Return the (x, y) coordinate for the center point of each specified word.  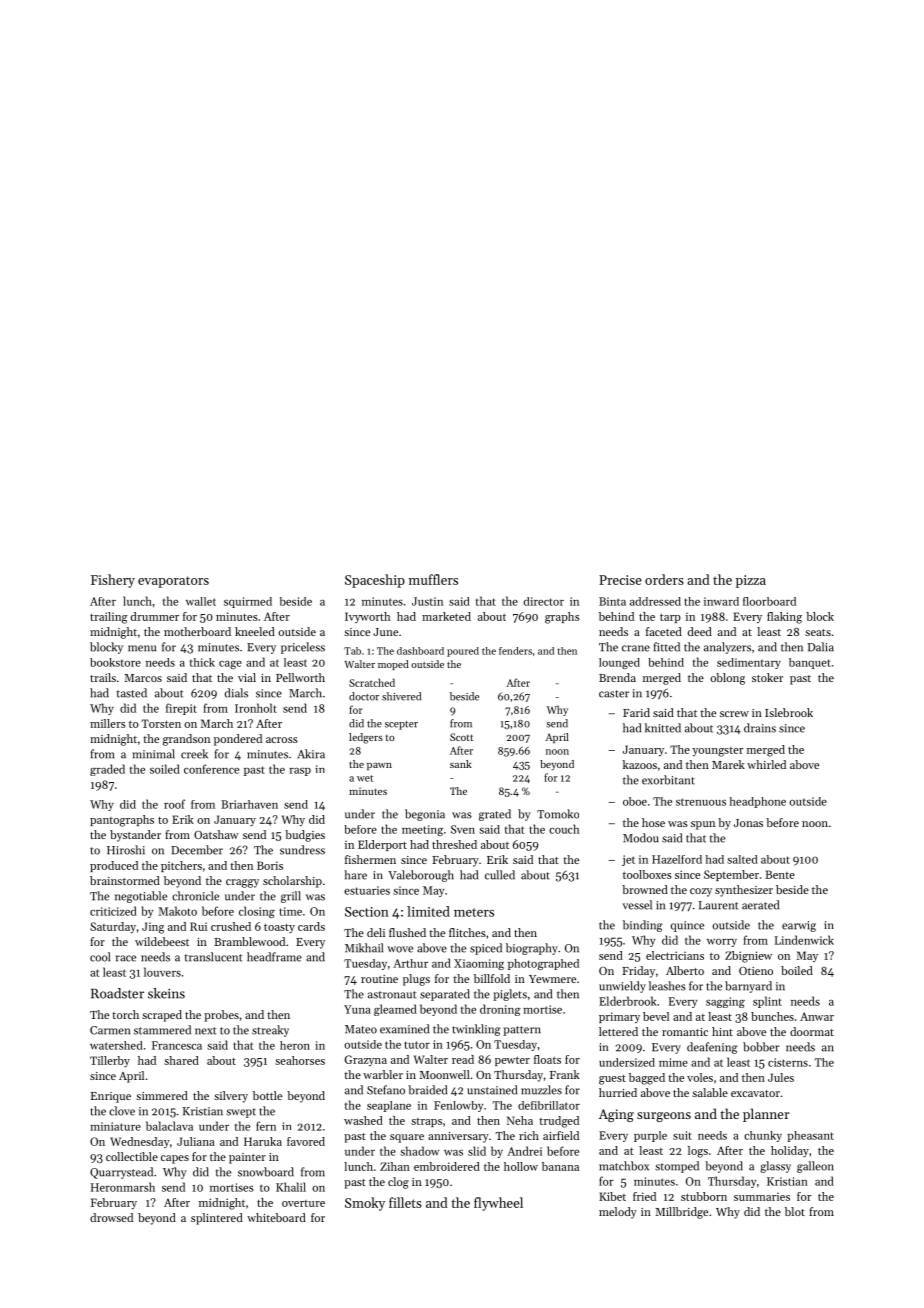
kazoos (640, 764)
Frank (565, 1074)
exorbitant (668, 780)
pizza (751, 581)
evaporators (173, 582)
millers (108, 723)
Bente (780, 874)
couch (564, 829)
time (290, 911)
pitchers (181, 866)
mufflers (433, 579)
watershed (116, 1045)
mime (673, 1062)
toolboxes (647, 874)
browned (645, 889)
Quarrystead (121, 1173)
